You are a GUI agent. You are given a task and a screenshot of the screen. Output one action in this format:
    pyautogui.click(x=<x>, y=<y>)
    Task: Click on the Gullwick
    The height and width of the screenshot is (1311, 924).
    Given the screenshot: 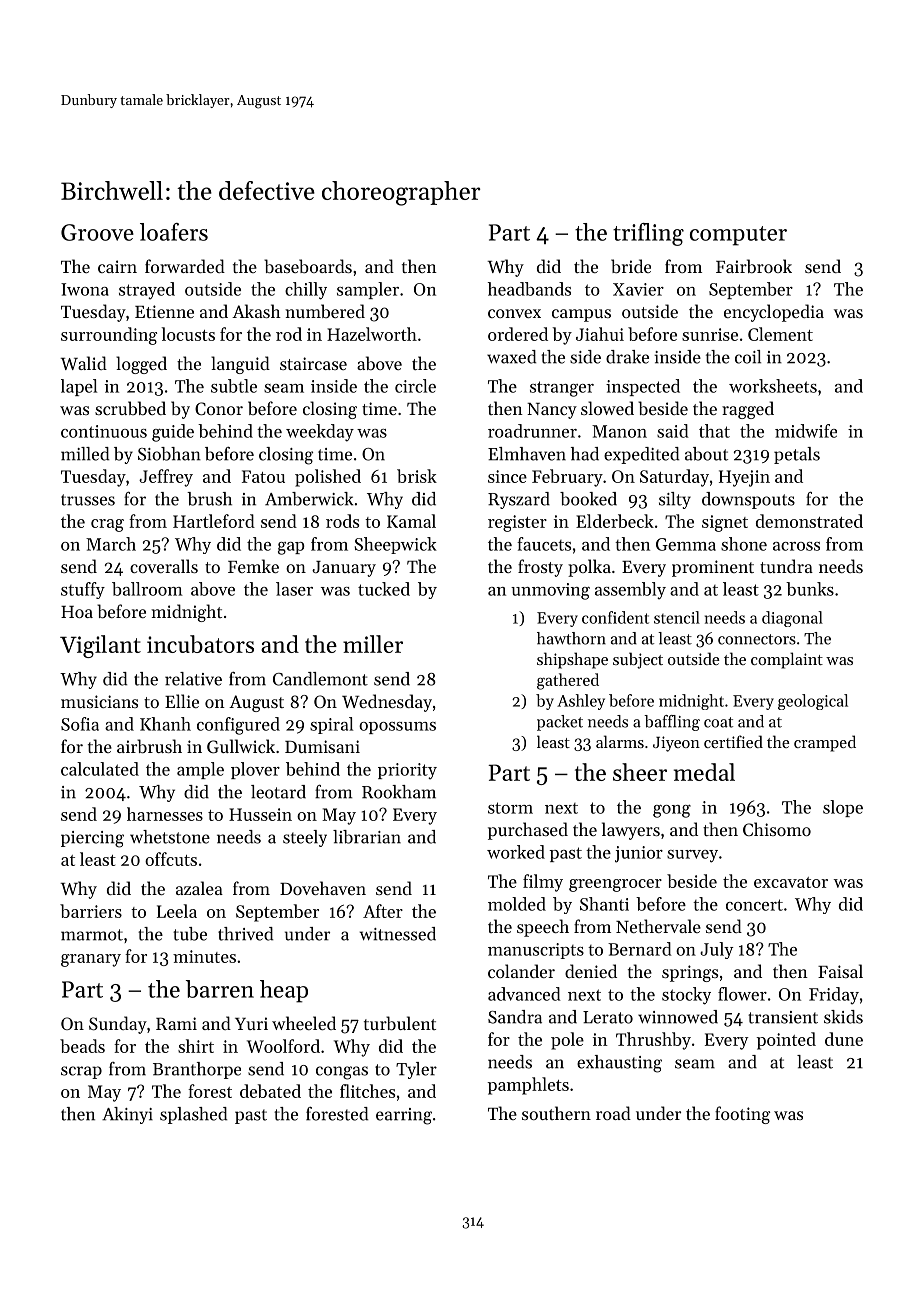 What is the action you would take?
    pyautogui.click(x=241, y=746)
